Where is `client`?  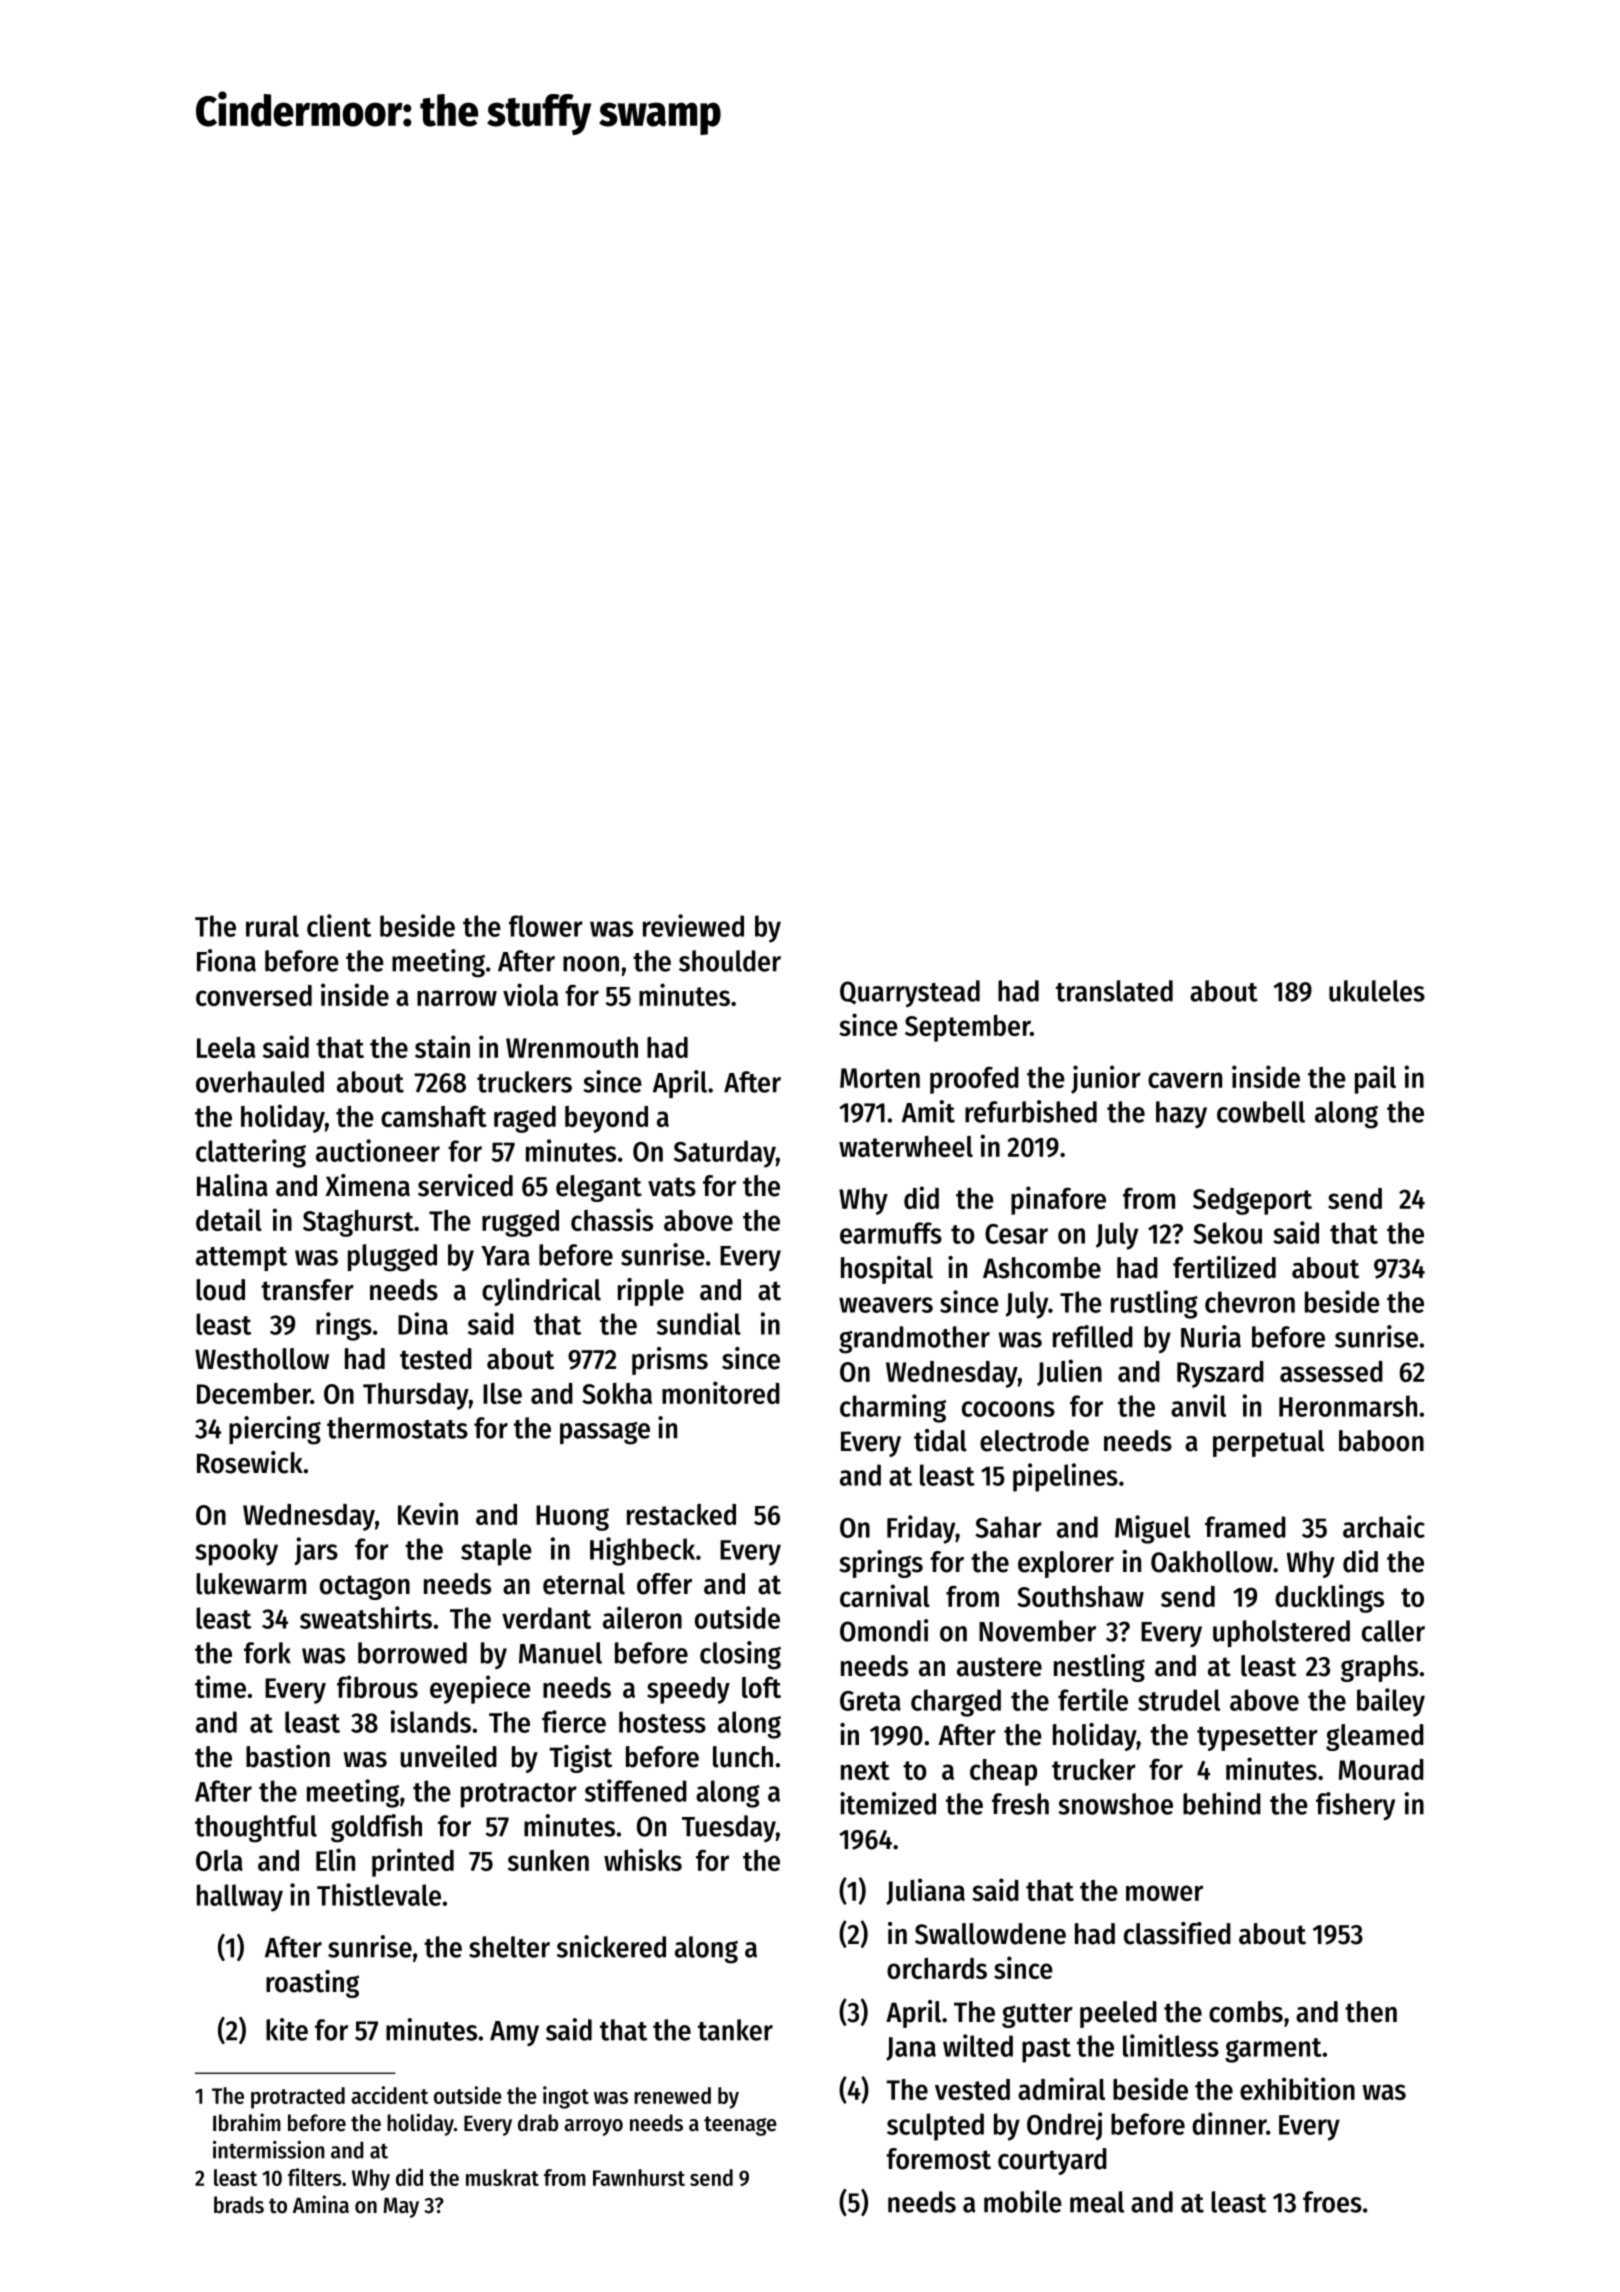 client is located at coordinates (339, 925).
